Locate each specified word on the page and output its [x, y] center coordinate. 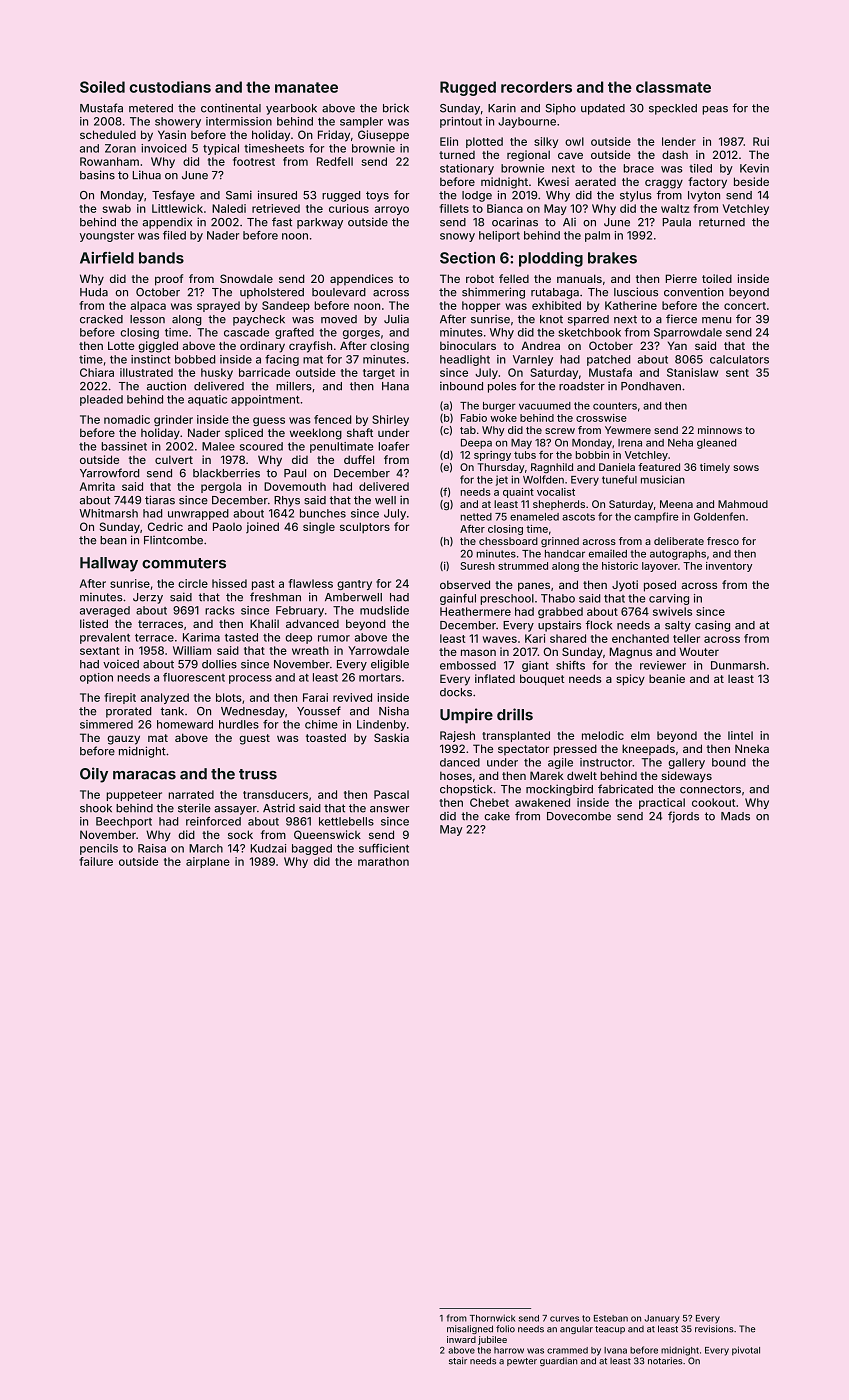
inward [461, 1339]
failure [96, 861]
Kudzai [268, 848]
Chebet [489, 802]
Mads [735, 816]
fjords [683, 817]
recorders [536, 87]
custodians [170, 87]
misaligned [470, 1329]
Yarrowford [110, 473]
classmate [673, 87]
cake [497, 816]
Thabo [558, 598]
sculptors [365, 528]
